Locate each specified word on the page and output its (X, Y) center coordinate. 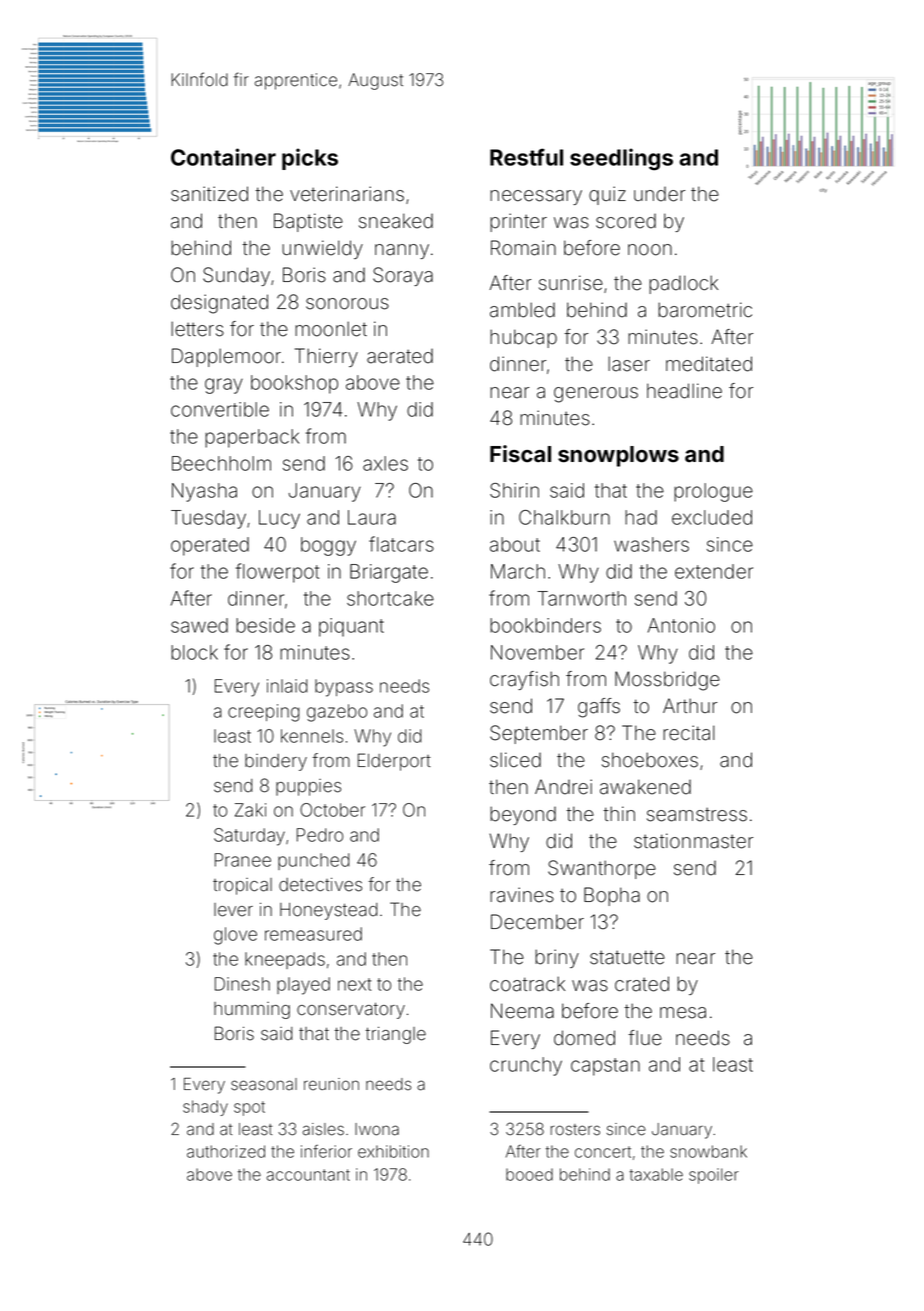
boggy (328, 546)
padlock (683, 284)
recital (689, 733)
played (303, 986)
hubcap (523, 338)
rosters (575, 1130)
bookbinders (545, 625)
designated (219, 304)
